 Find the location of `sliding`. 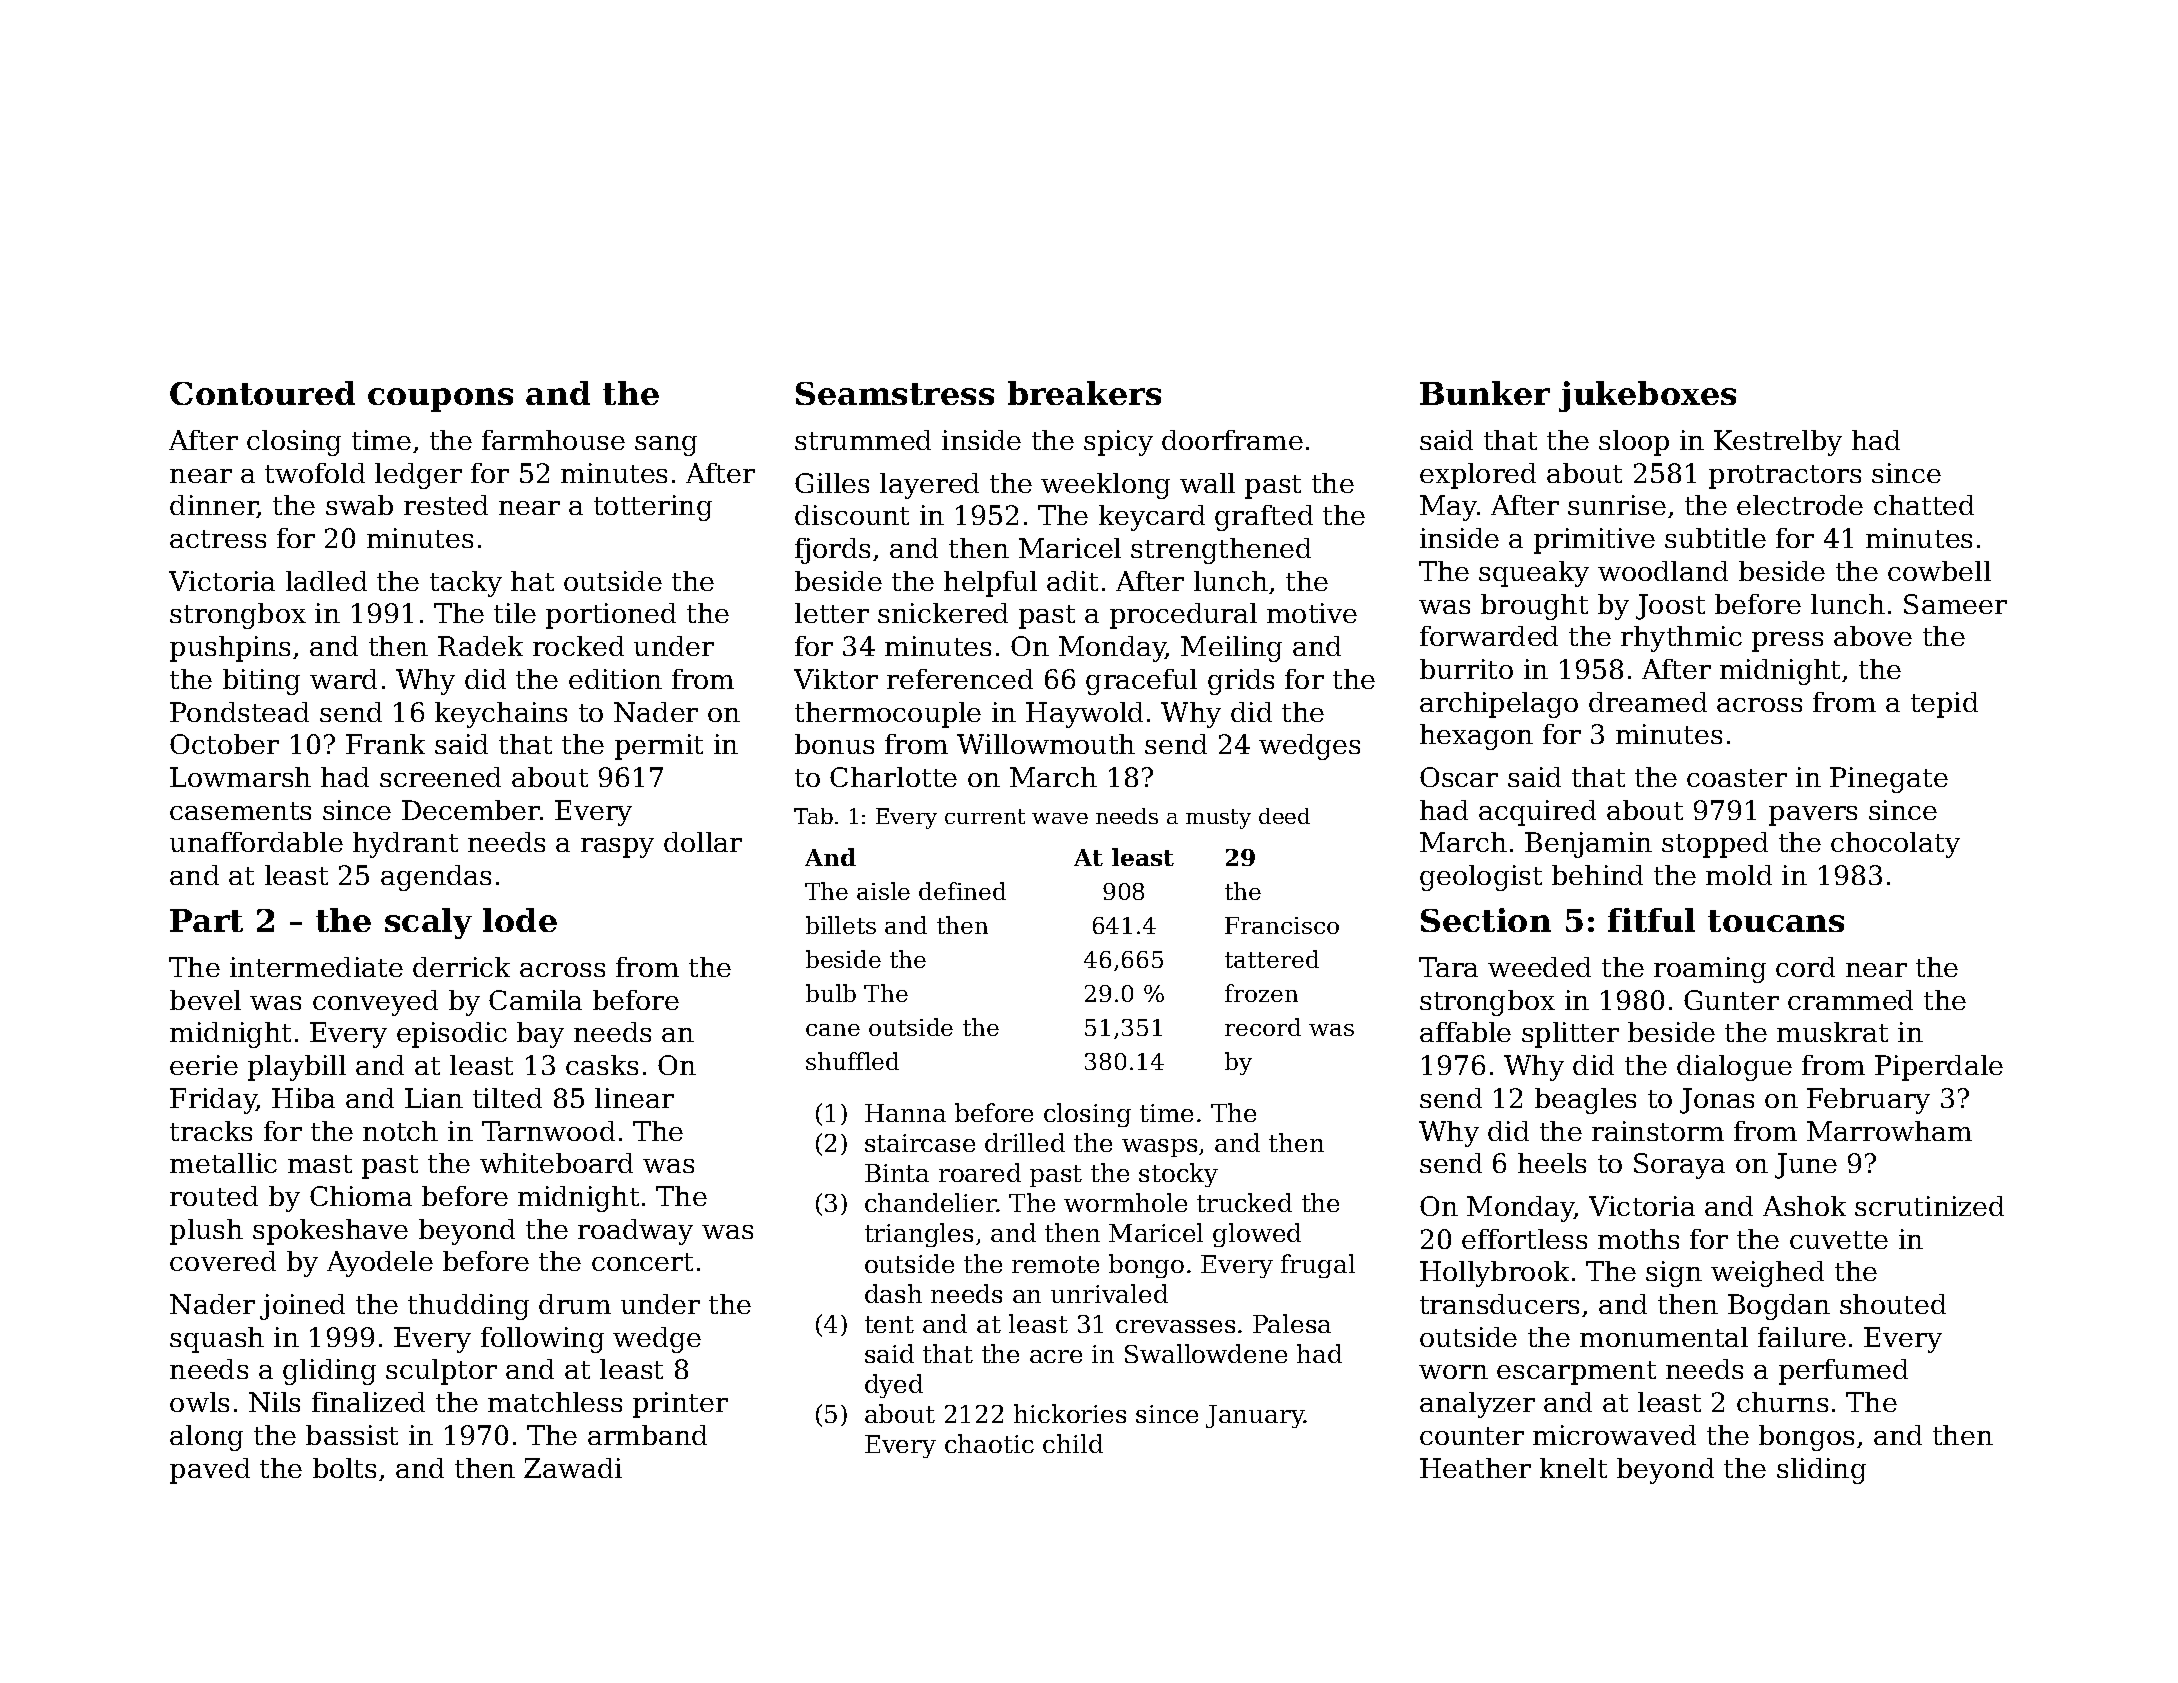

sliding is located at coordinates (1821, 1471).
